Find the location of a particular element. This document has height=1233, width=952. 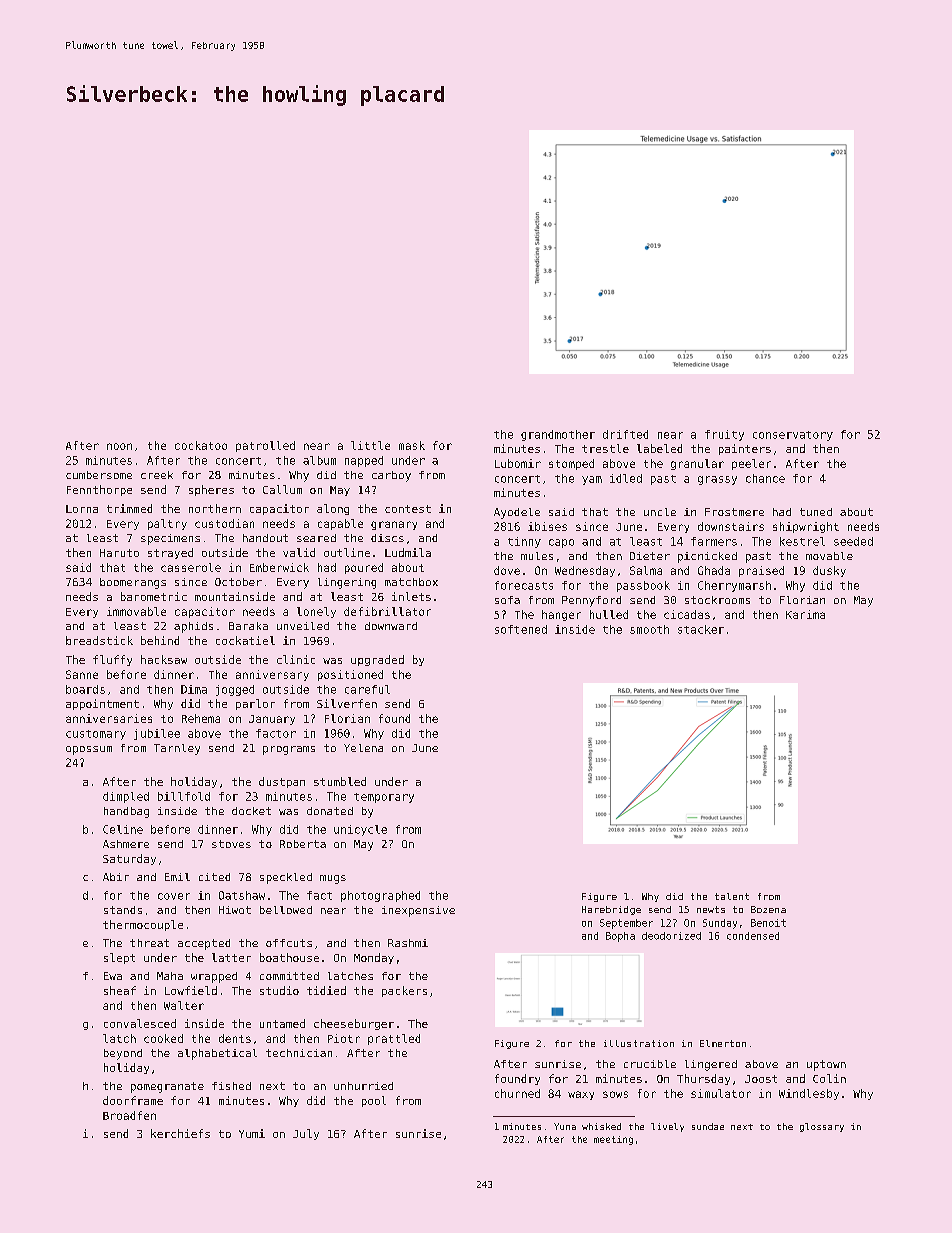

docket is located at coordinates (251, 811).
